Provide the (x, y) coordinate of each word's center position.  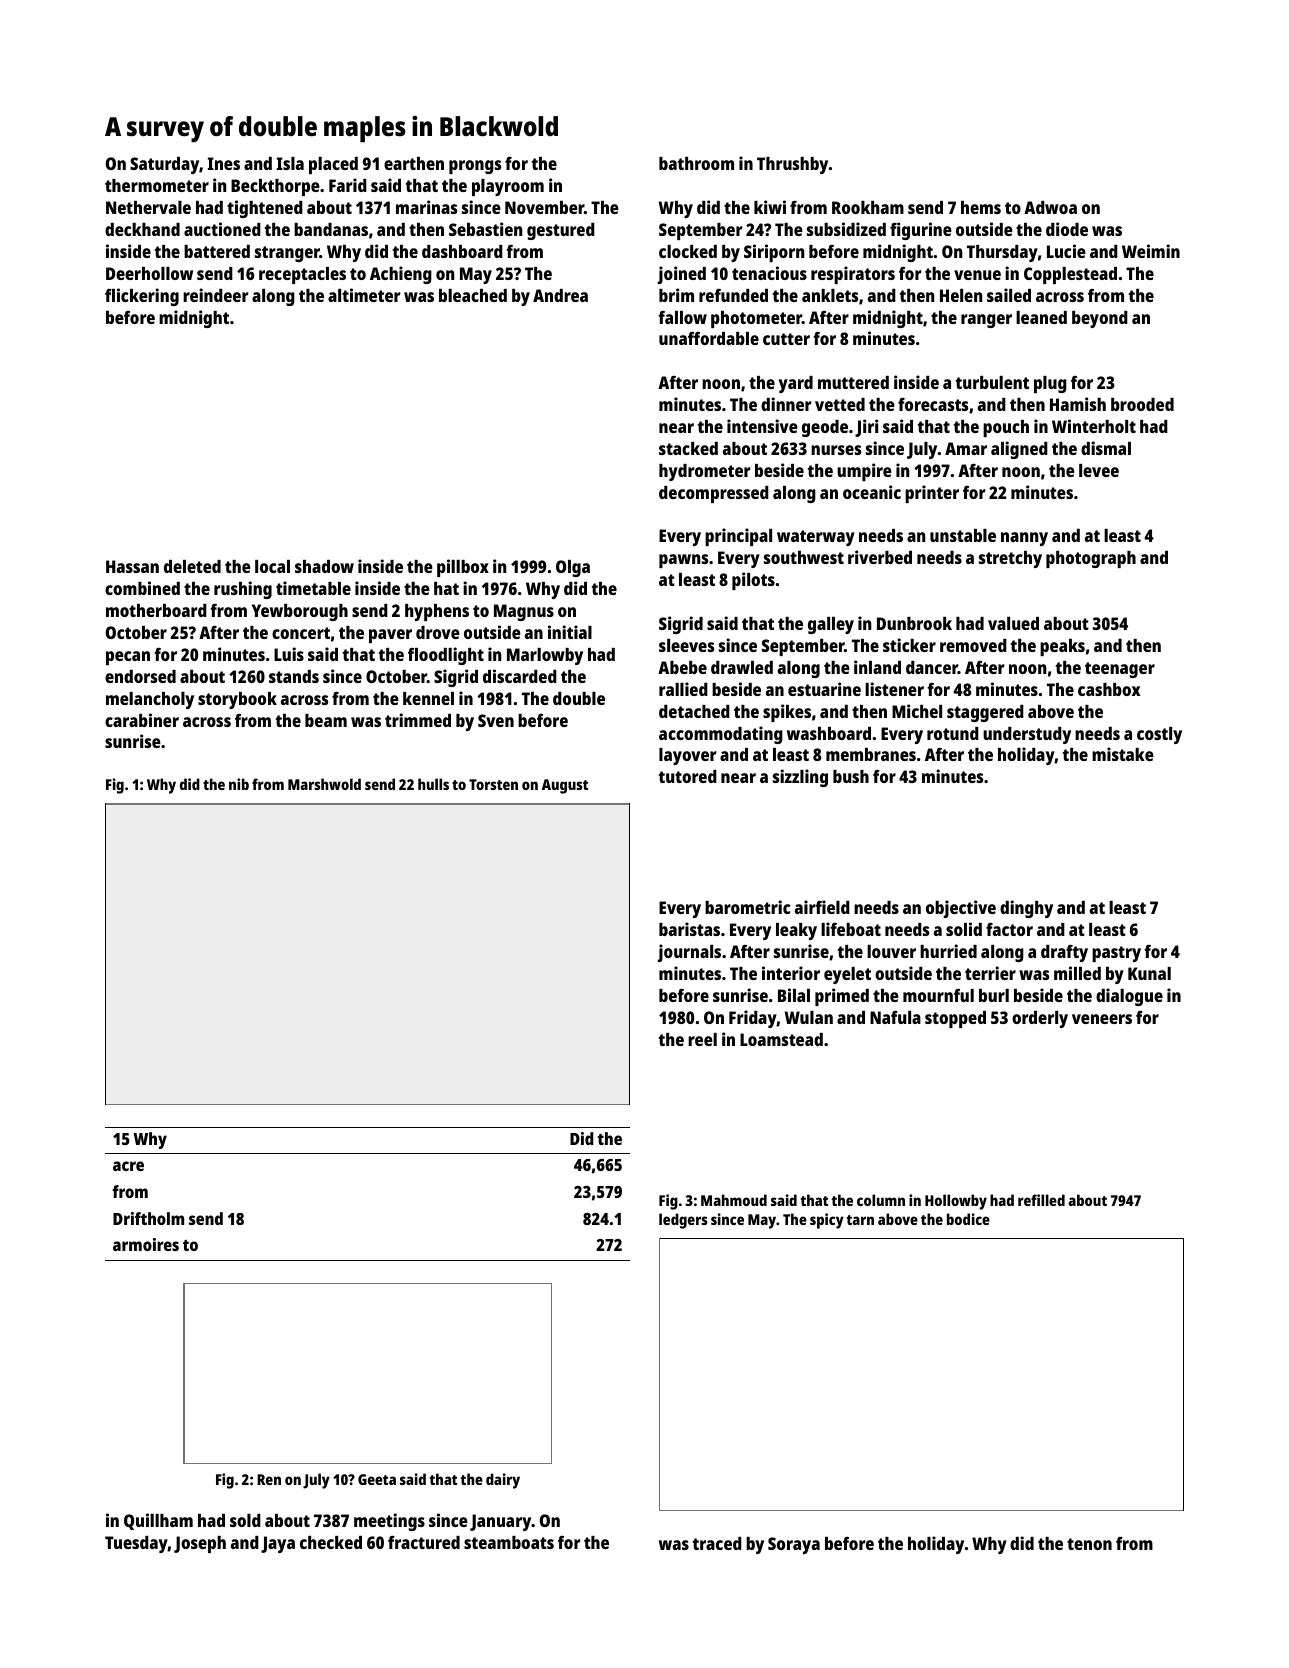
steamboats (509, 1542)
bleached (473, 295)
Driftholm (148, 1218)
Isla (290, 163)
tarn (860, 1220)
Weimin (1151, 251)
